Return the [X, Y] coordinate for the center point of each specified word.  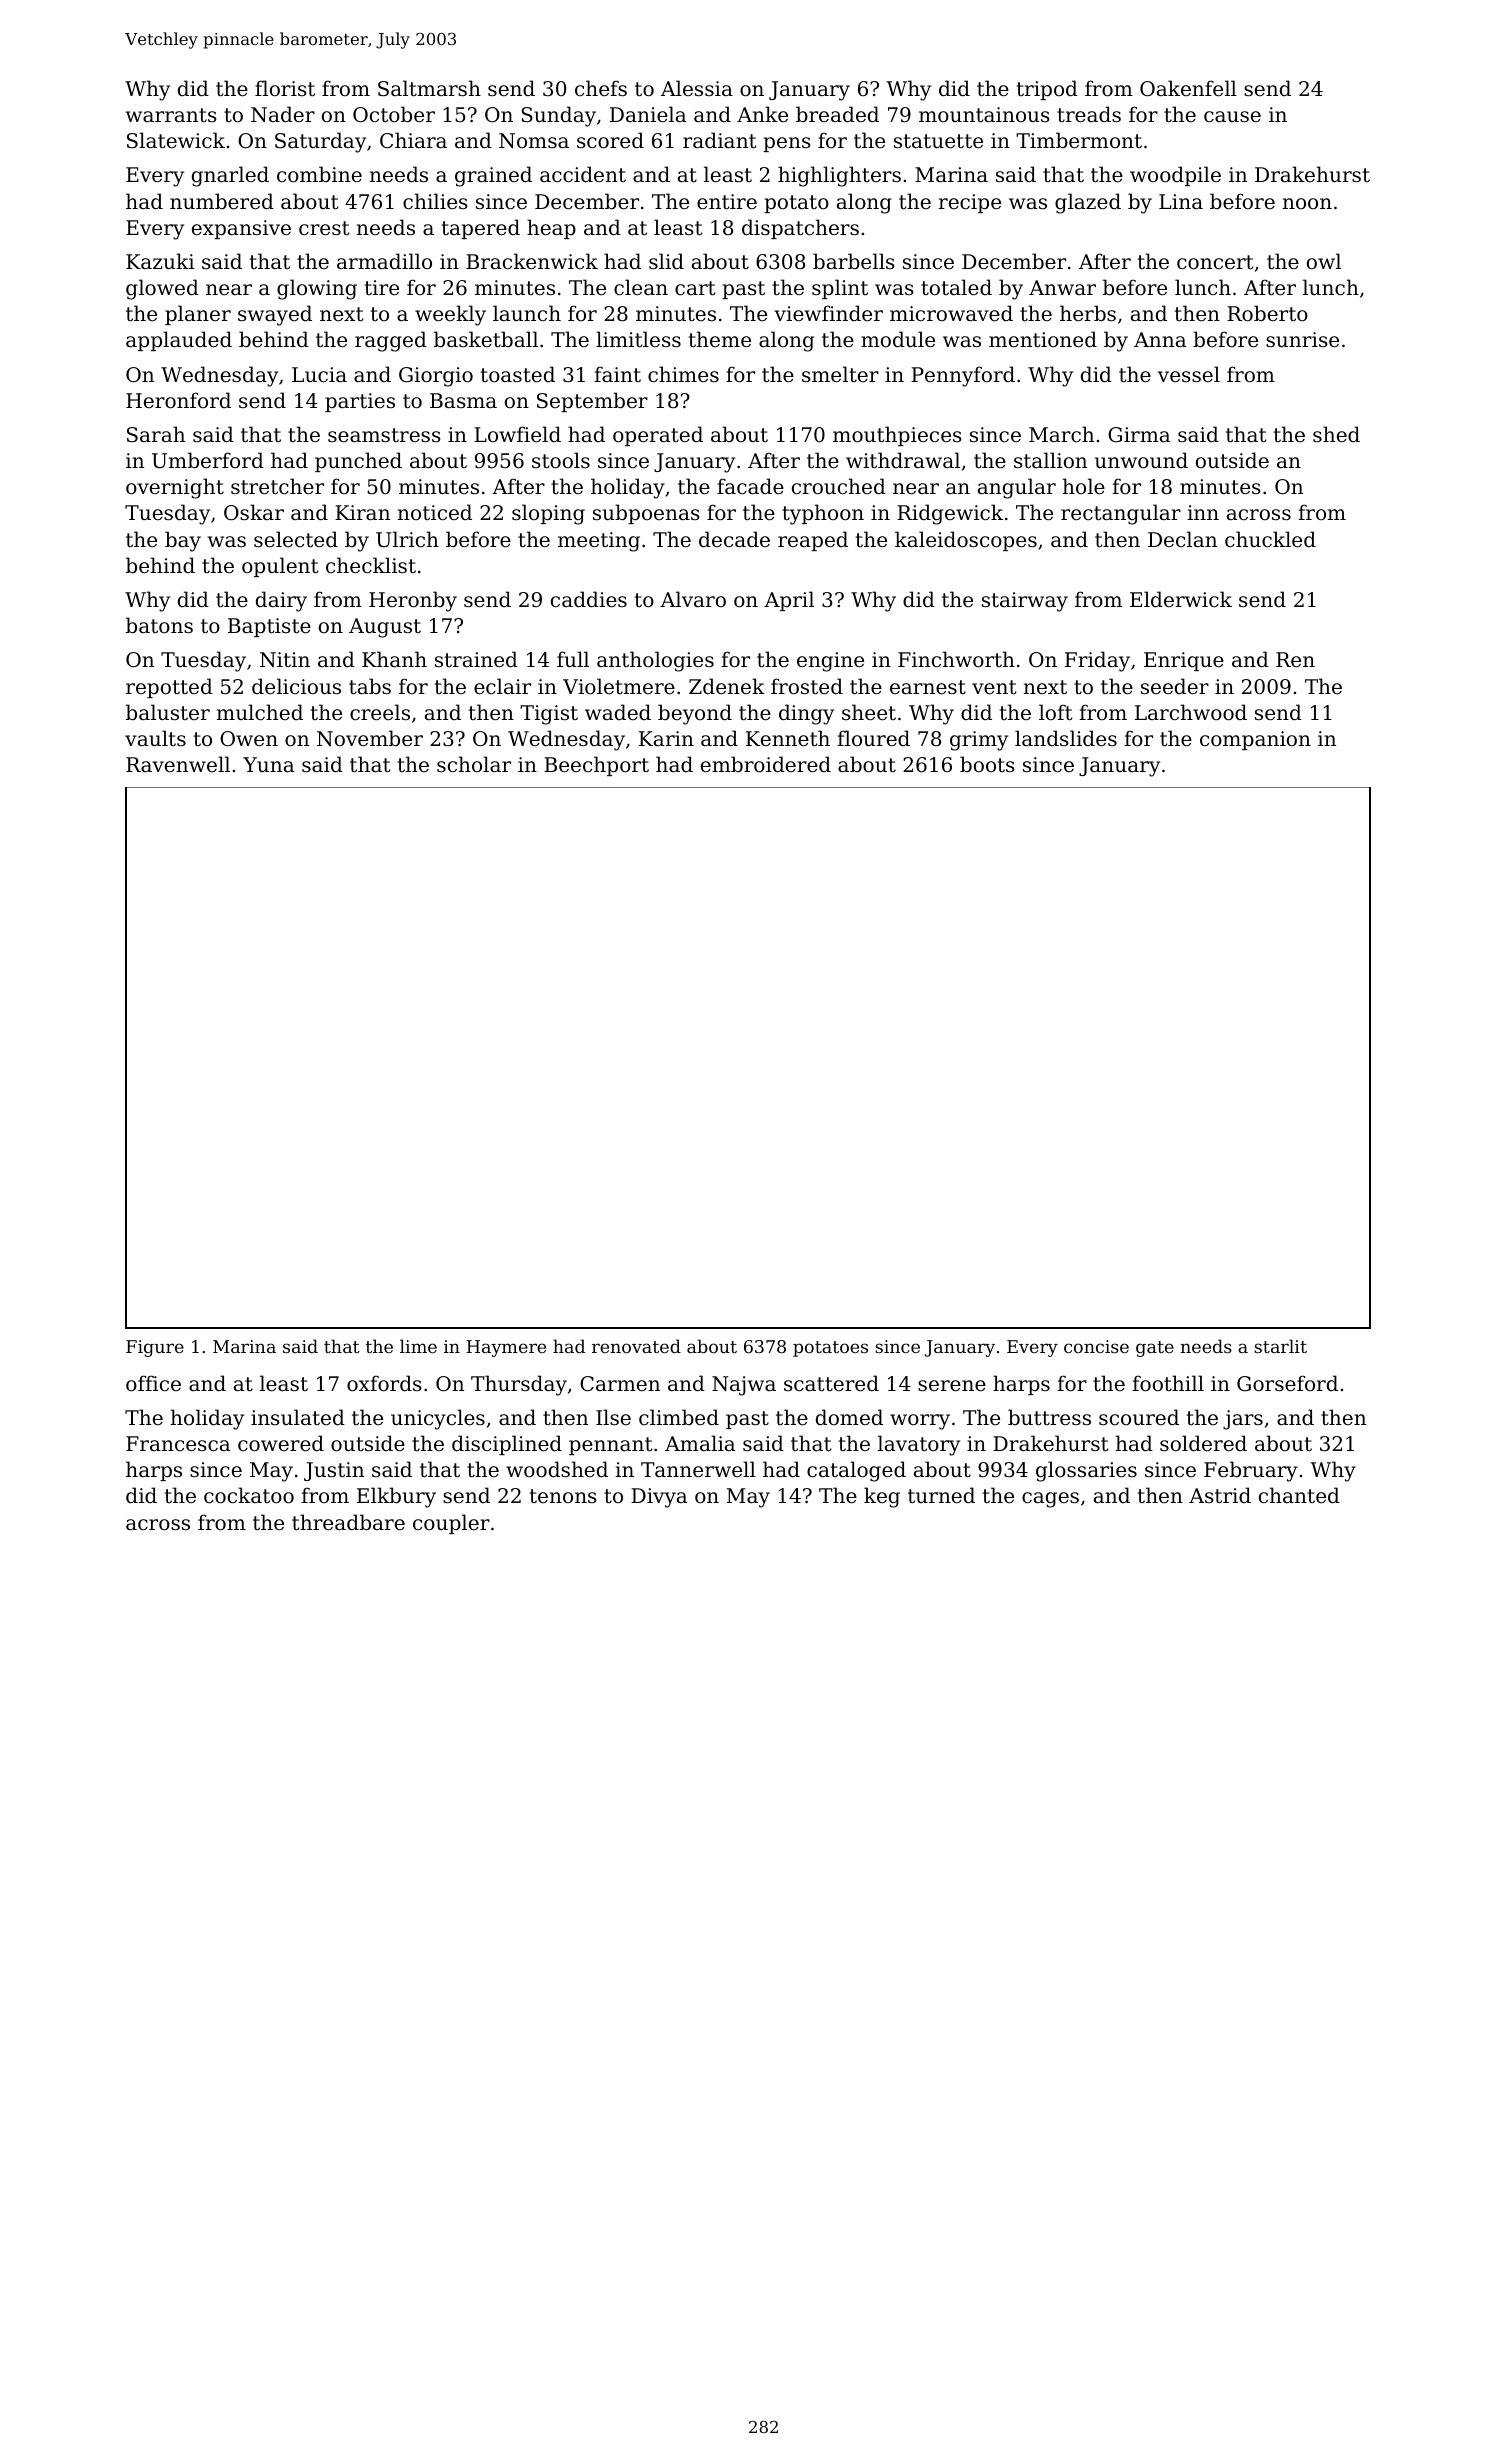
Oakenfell [1188, 88]
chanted [1299, 1495]
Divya [659, 1498]
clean [641, 287]
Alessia [697, 88]
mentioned [1043, 339]
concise [1096, 1346]
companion [1255, 740]
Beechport [596, 766]
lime [418, 1346]
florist [285, 88]
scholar [474, 764]
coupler [451, 1524]
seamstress [384, 435]
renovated [636, 1346]
